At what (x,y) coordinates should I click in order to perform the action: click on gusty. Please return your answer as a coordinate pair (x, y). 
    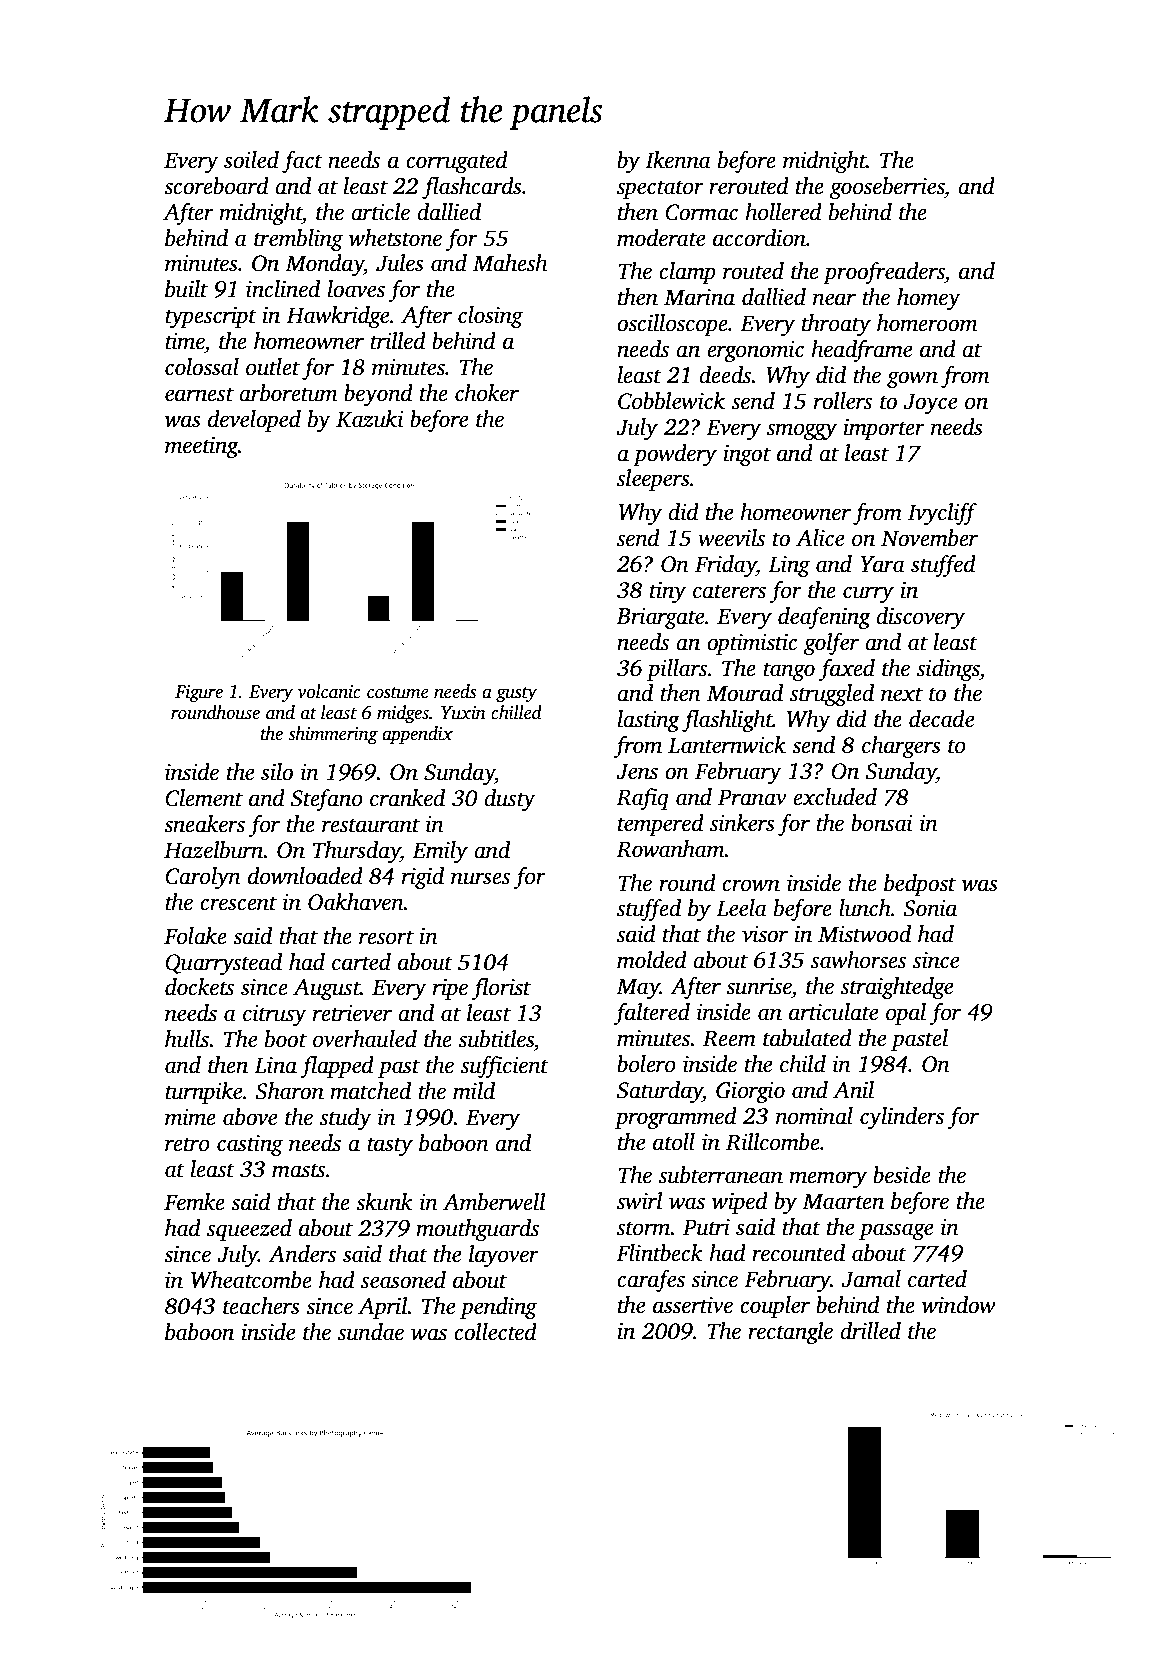
    Looking at the image, I should click on (516, 694).
